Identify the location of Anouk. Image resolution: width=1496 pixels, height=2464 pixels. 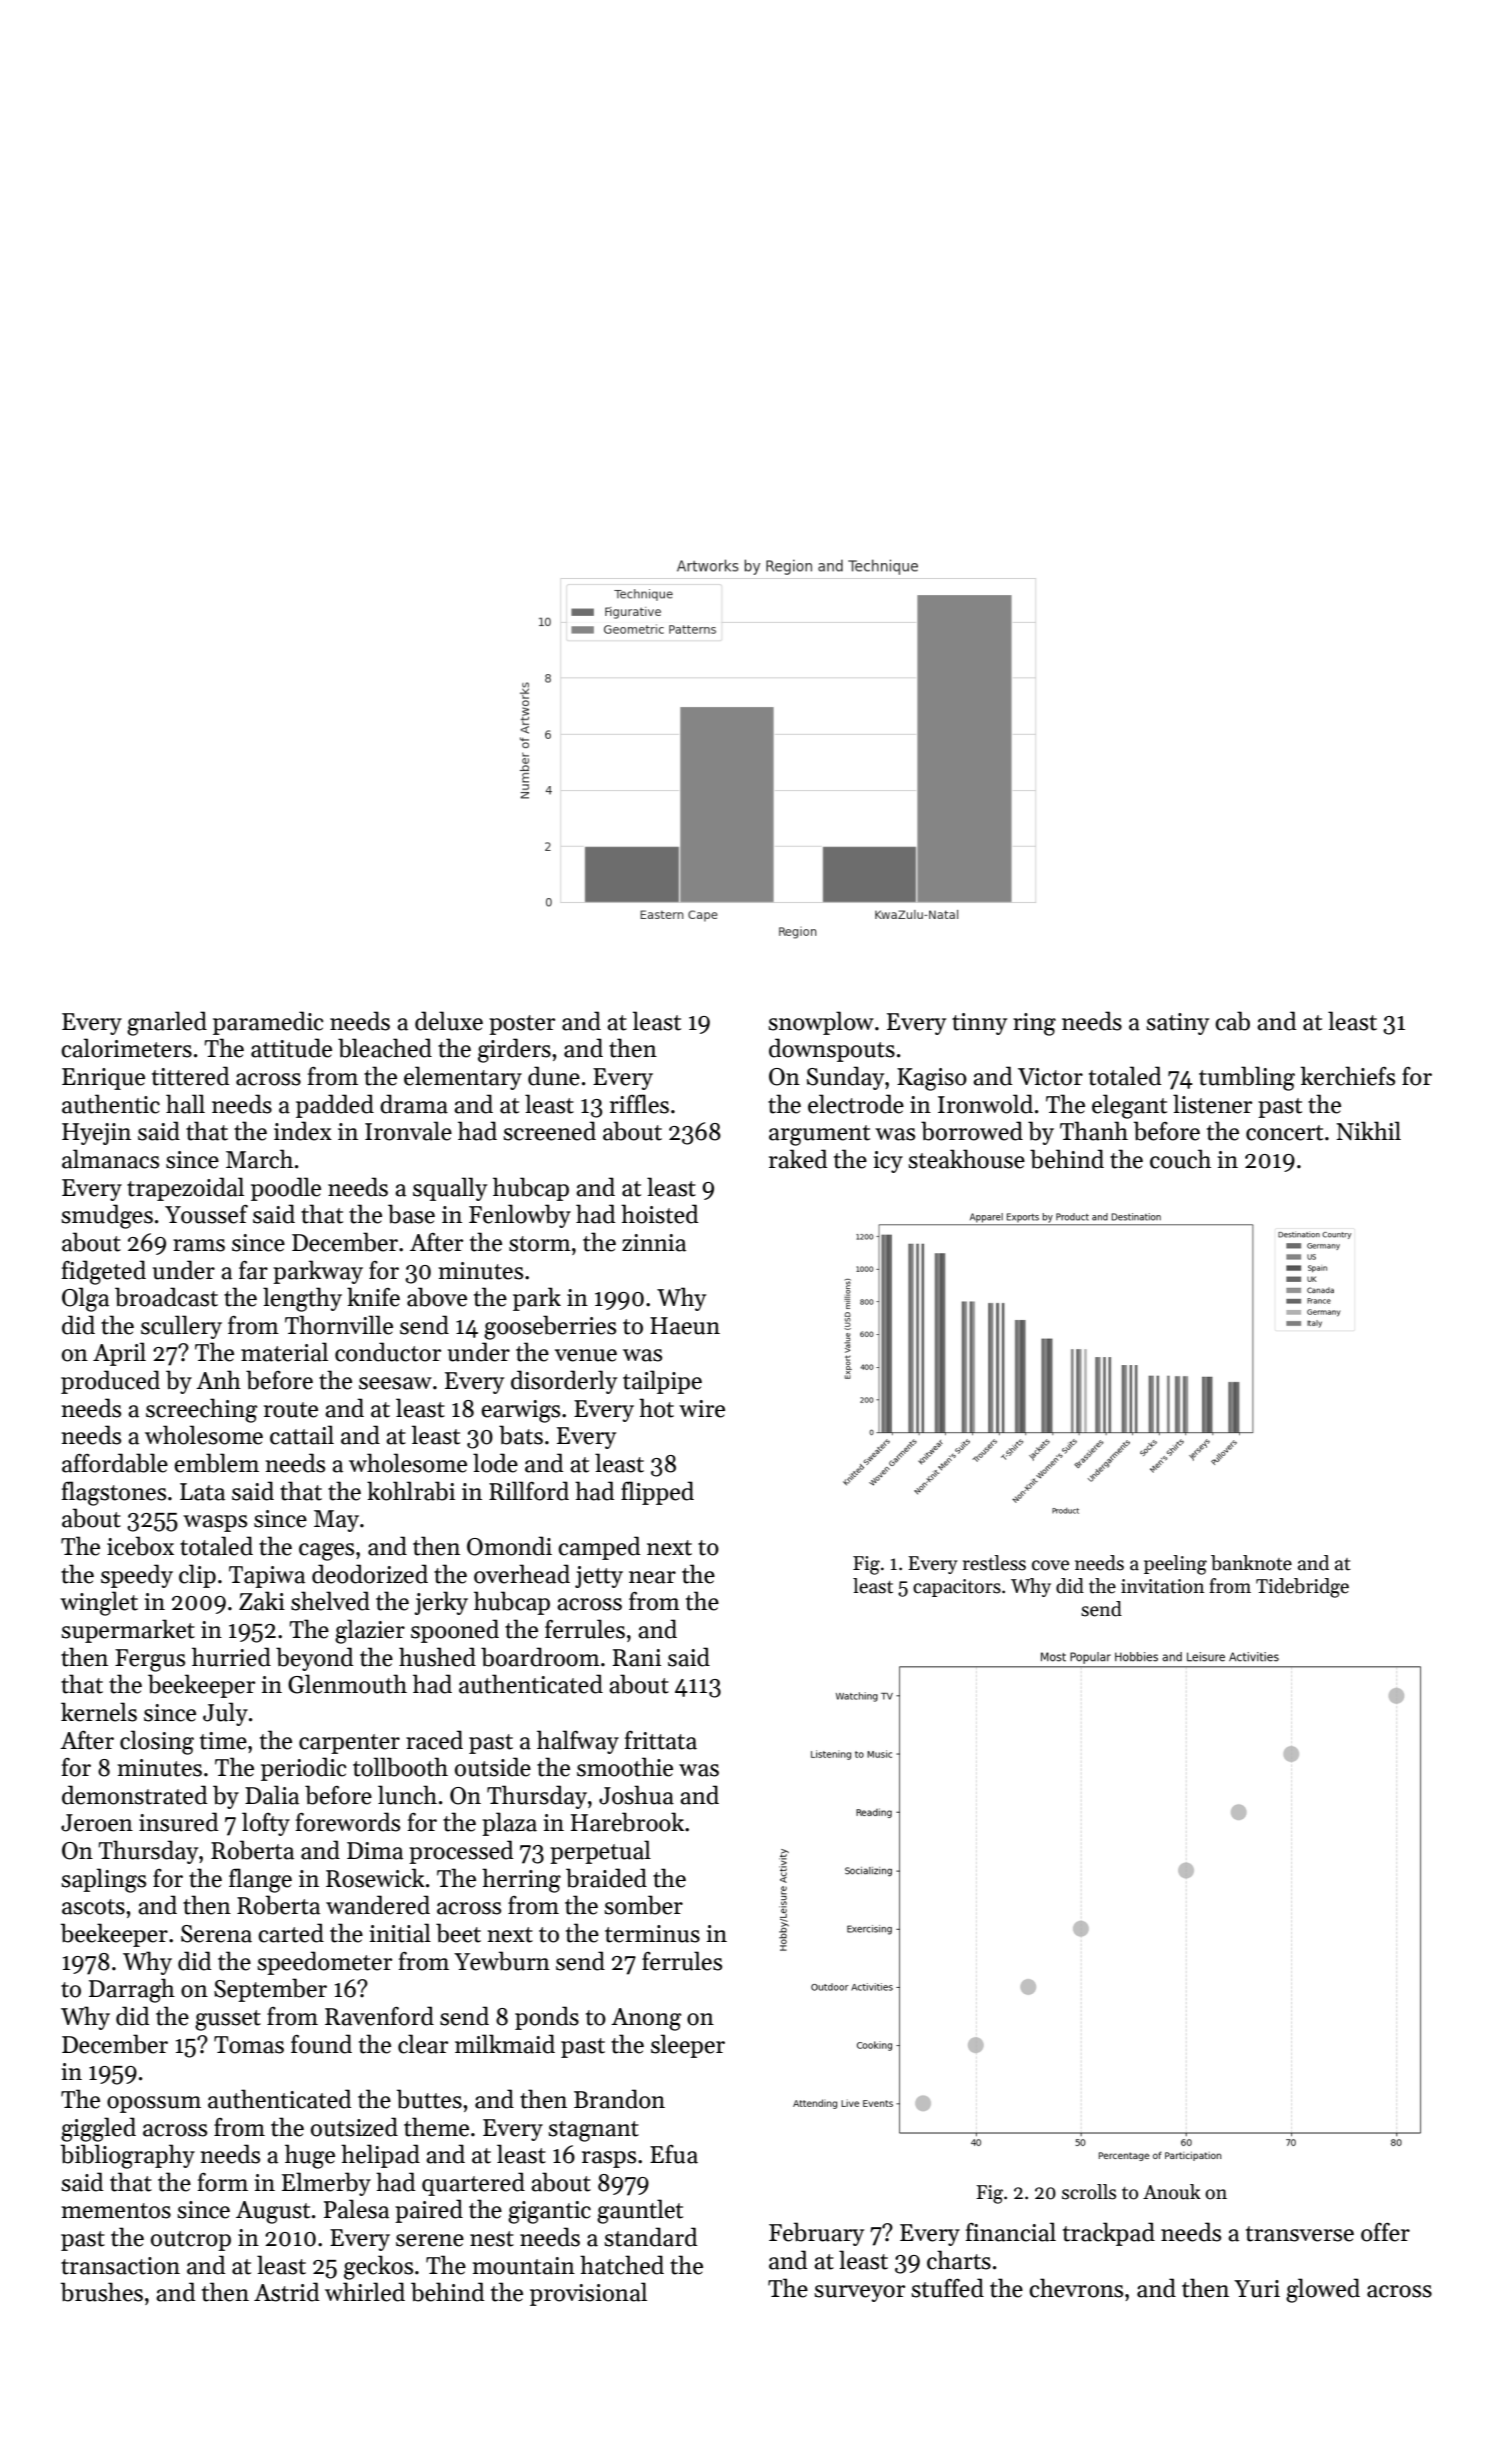
(1172, 2192).
